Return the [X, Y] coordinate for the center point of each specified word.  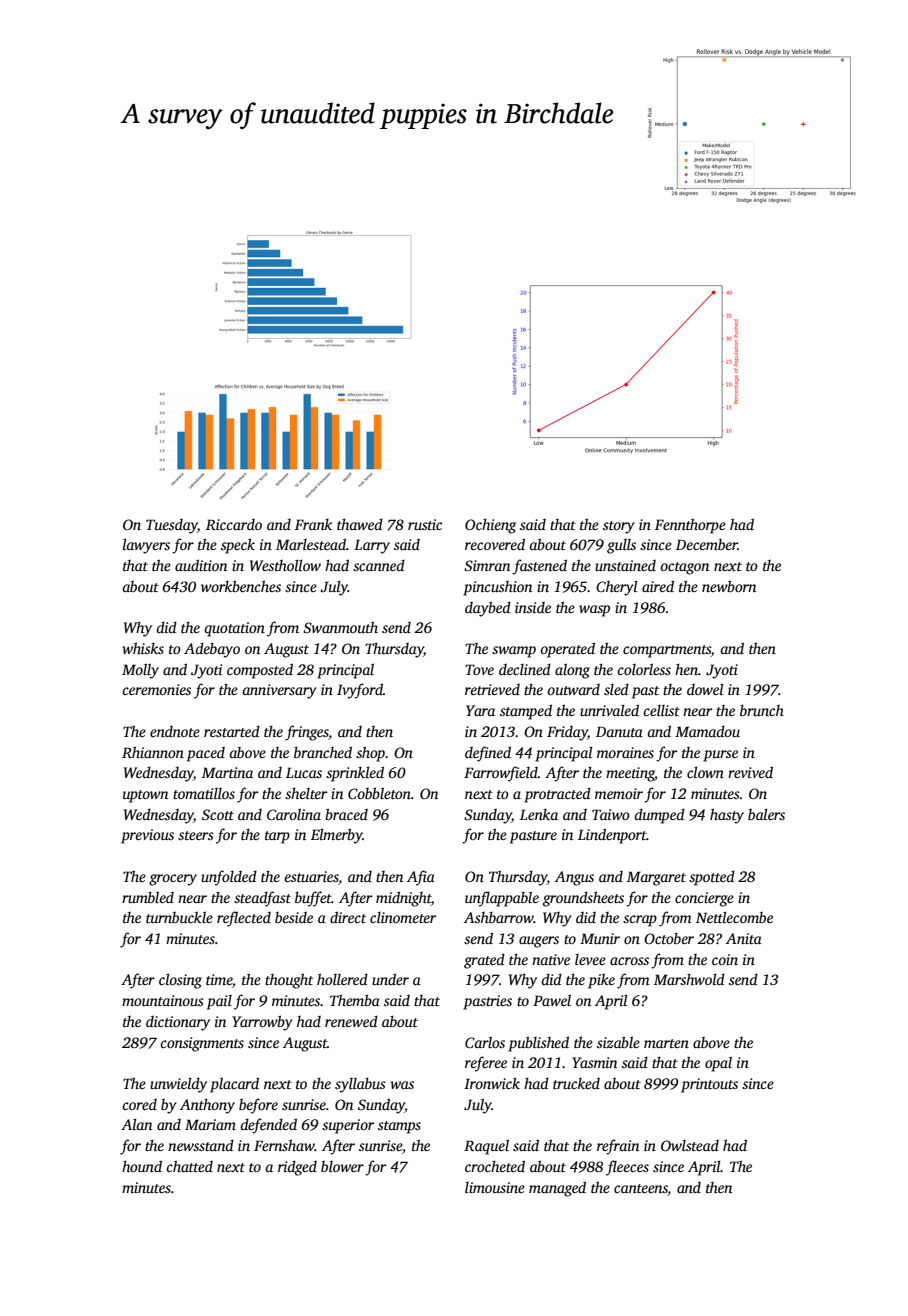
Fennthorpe [690, 526]
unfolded [229, 878]
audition [201, 565]
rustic [425, 524]
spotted [712, 878]
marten [666, 1043]
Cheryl [616, 588]
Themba [355, 1000]
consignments [202, 1044]
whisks [143, 648]
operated [567, 650]
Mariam [210, 1124]
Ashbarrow [499, 917]
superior [348, 1126]
